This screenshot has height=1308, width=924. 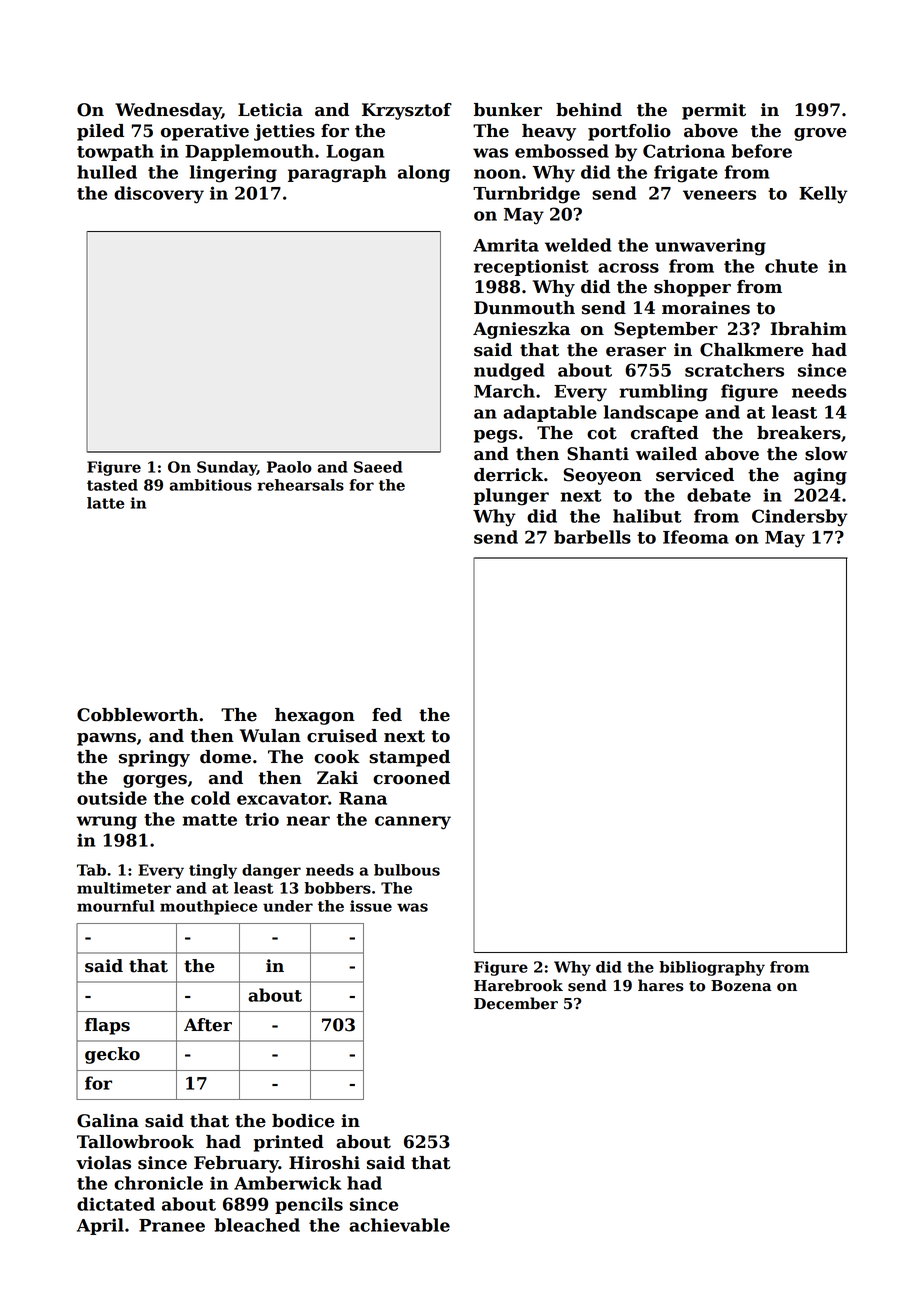 What do you see at coordinates (399, 1225) in the screenshot?
I see `achievable` at bounding box center [399, 1225].
